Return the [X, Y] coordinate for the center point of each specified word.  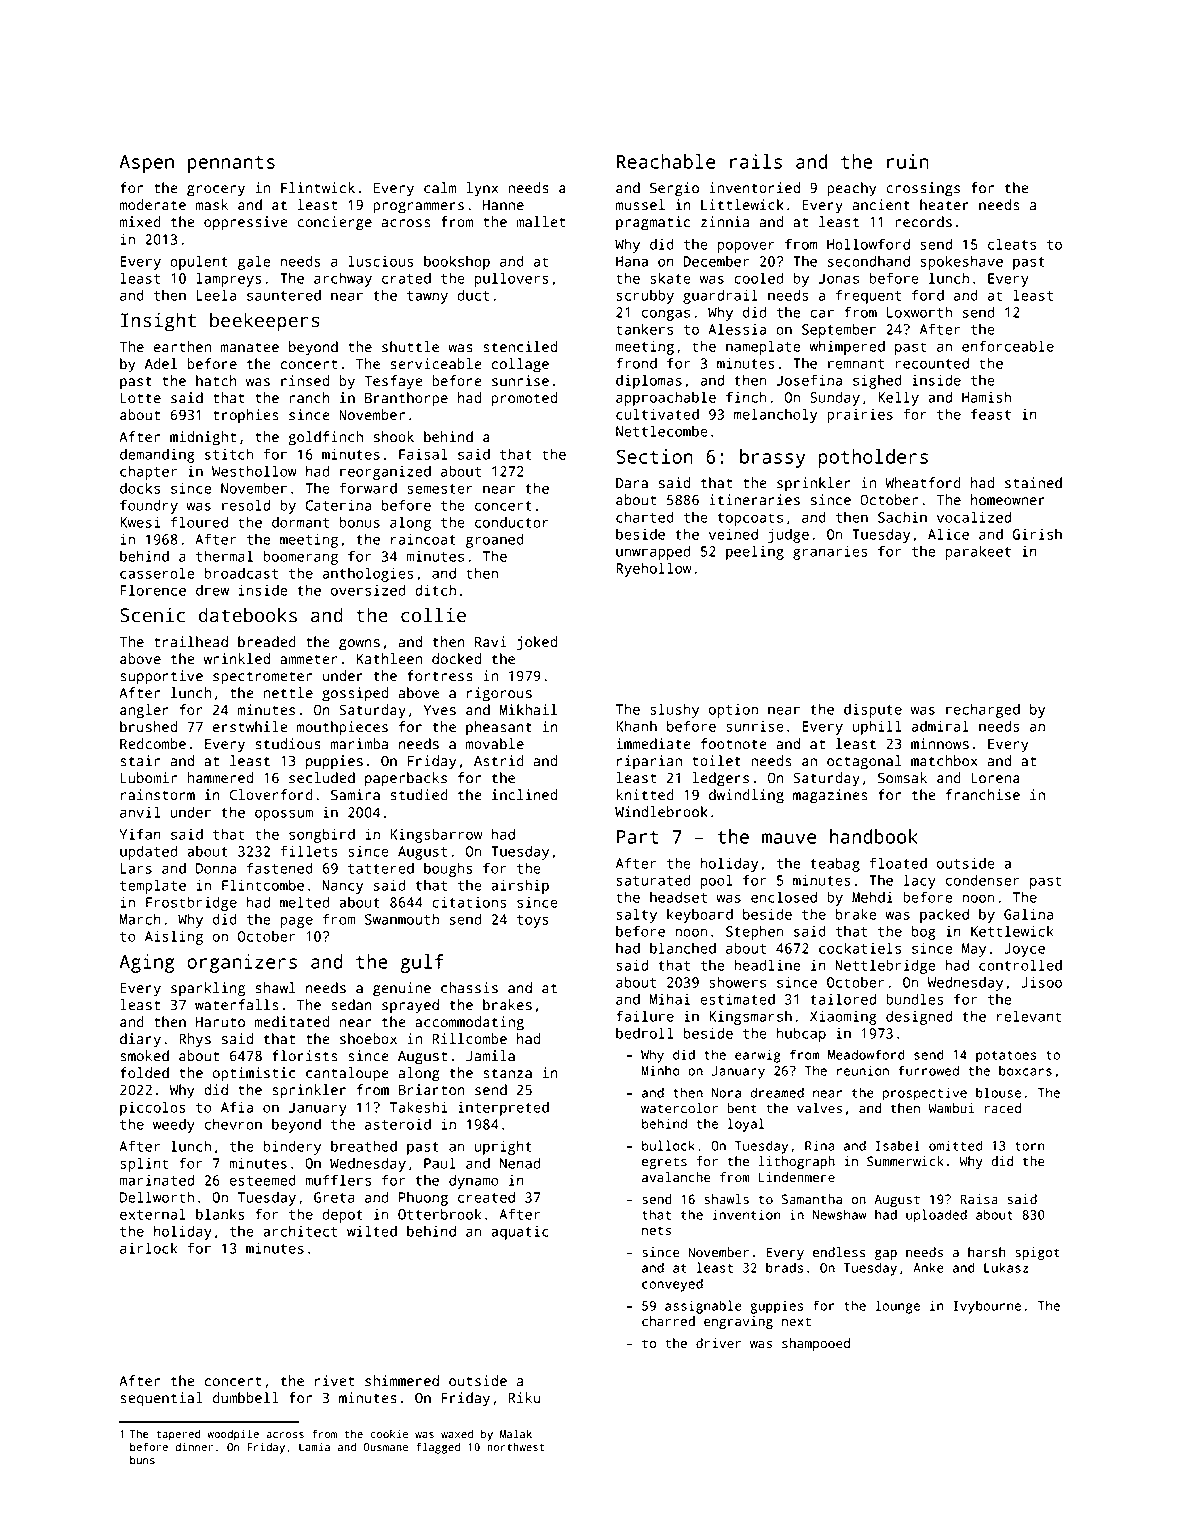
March [140, 919]
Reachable [666, 161]
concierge [334, 223]
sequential [161, 1399]
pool [717, 881]
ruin [908, 161]
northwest [515, 1447]
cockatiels [860, 948]
